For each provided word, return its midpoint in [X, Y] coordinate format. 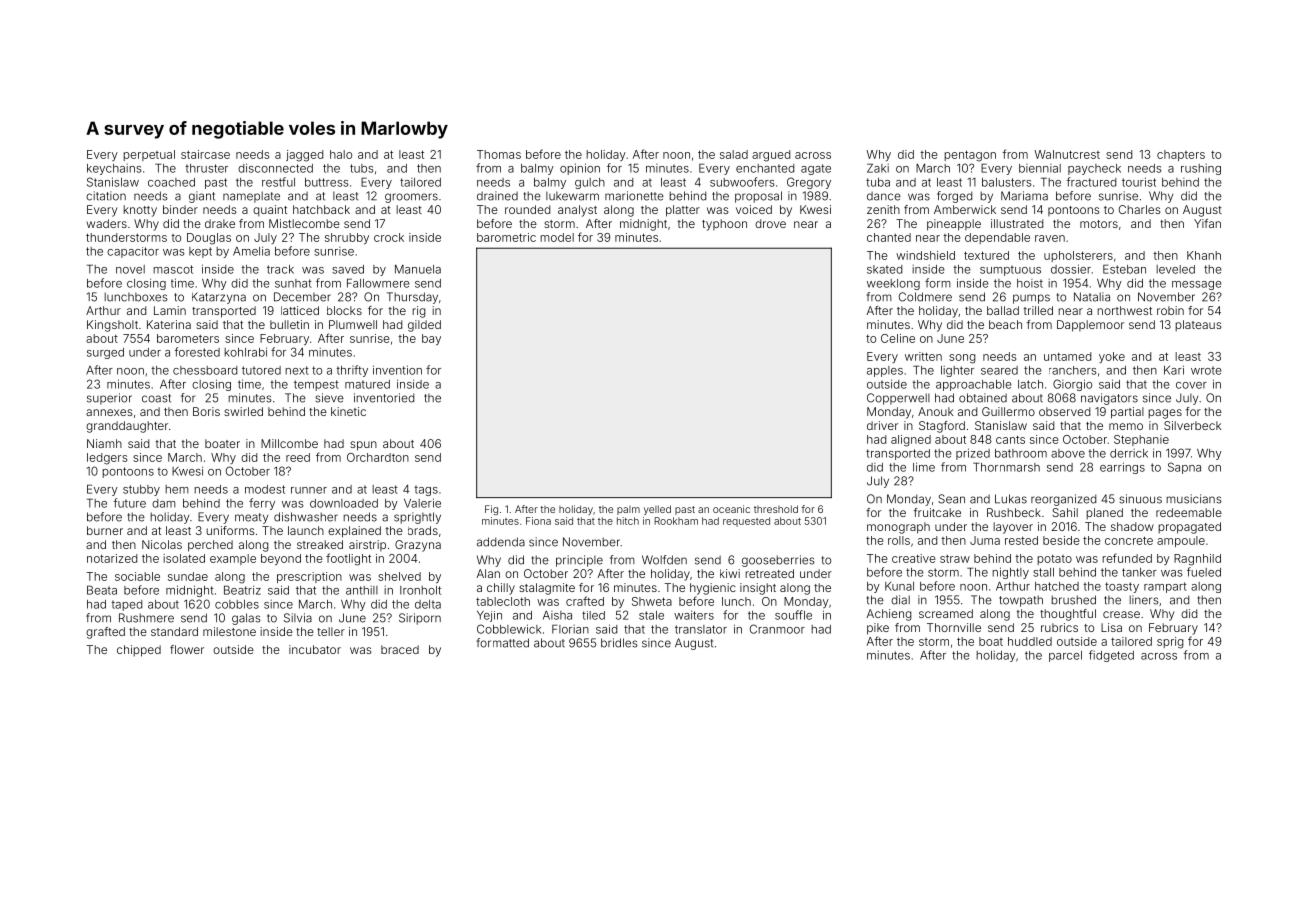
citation [106, 196]
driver [882, 425]
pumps [1031, 299]
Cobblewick [509, 629]
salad [734, 154]
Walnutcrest [1067, 154]
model [557, 237]
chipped [139, 651]
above [1068, 453]
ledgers [107, 459]
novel [130, 269]
